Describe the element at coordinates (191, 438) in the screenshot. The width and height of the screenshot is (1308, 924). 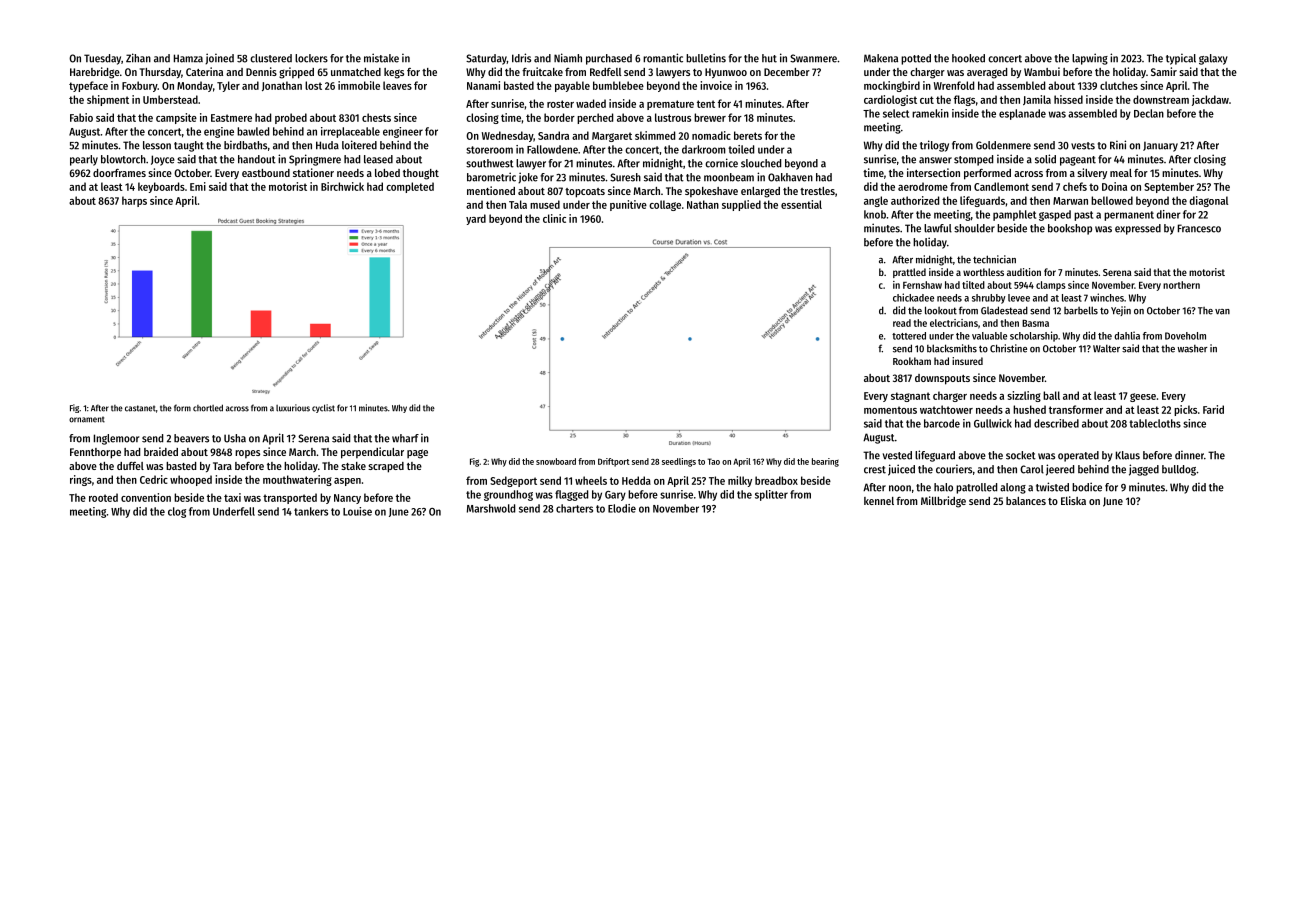
I see `beavers` at that location.
